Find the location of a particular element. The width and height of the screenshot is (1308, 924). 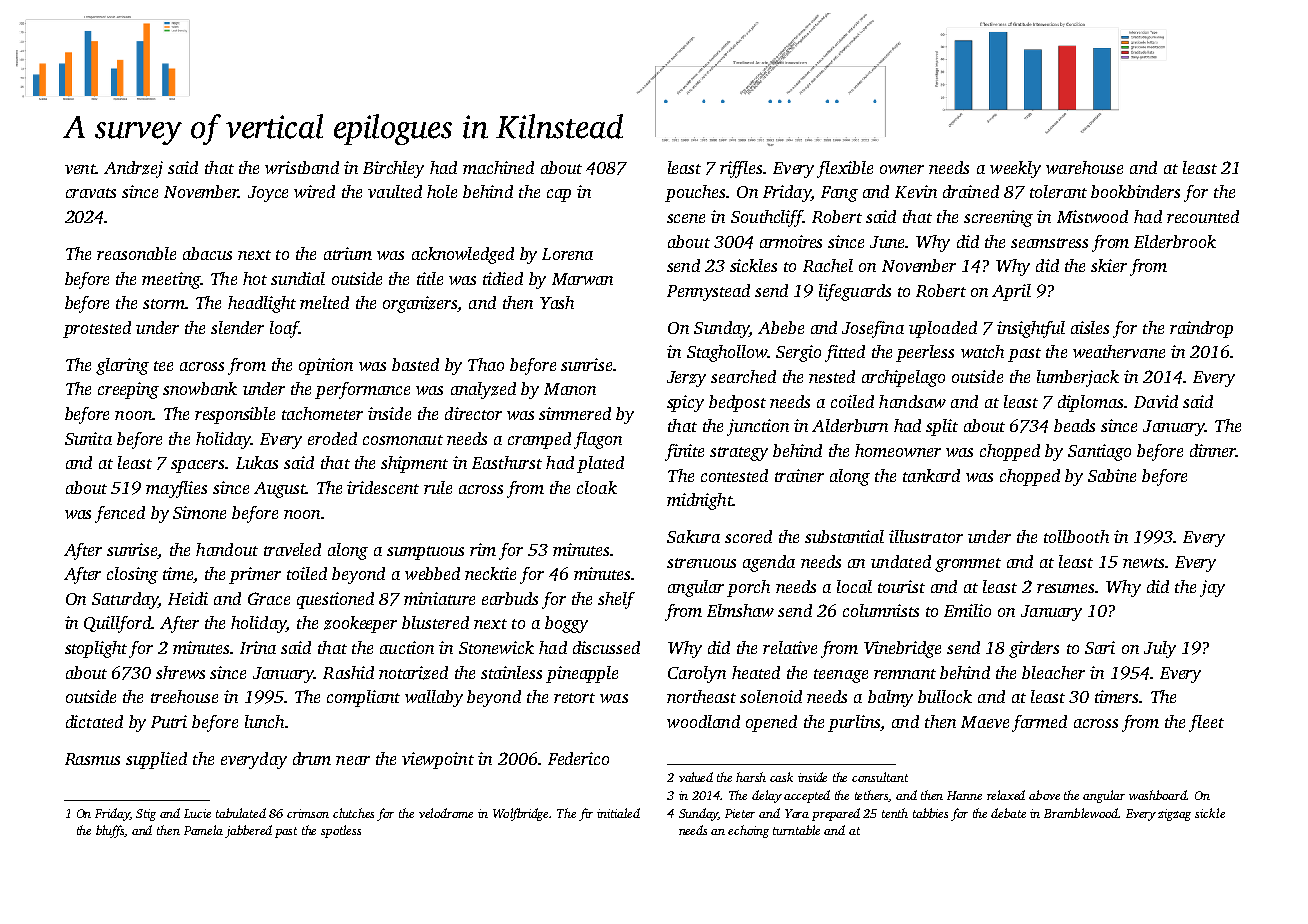

weekly is located at coordinates (1015, 169).
